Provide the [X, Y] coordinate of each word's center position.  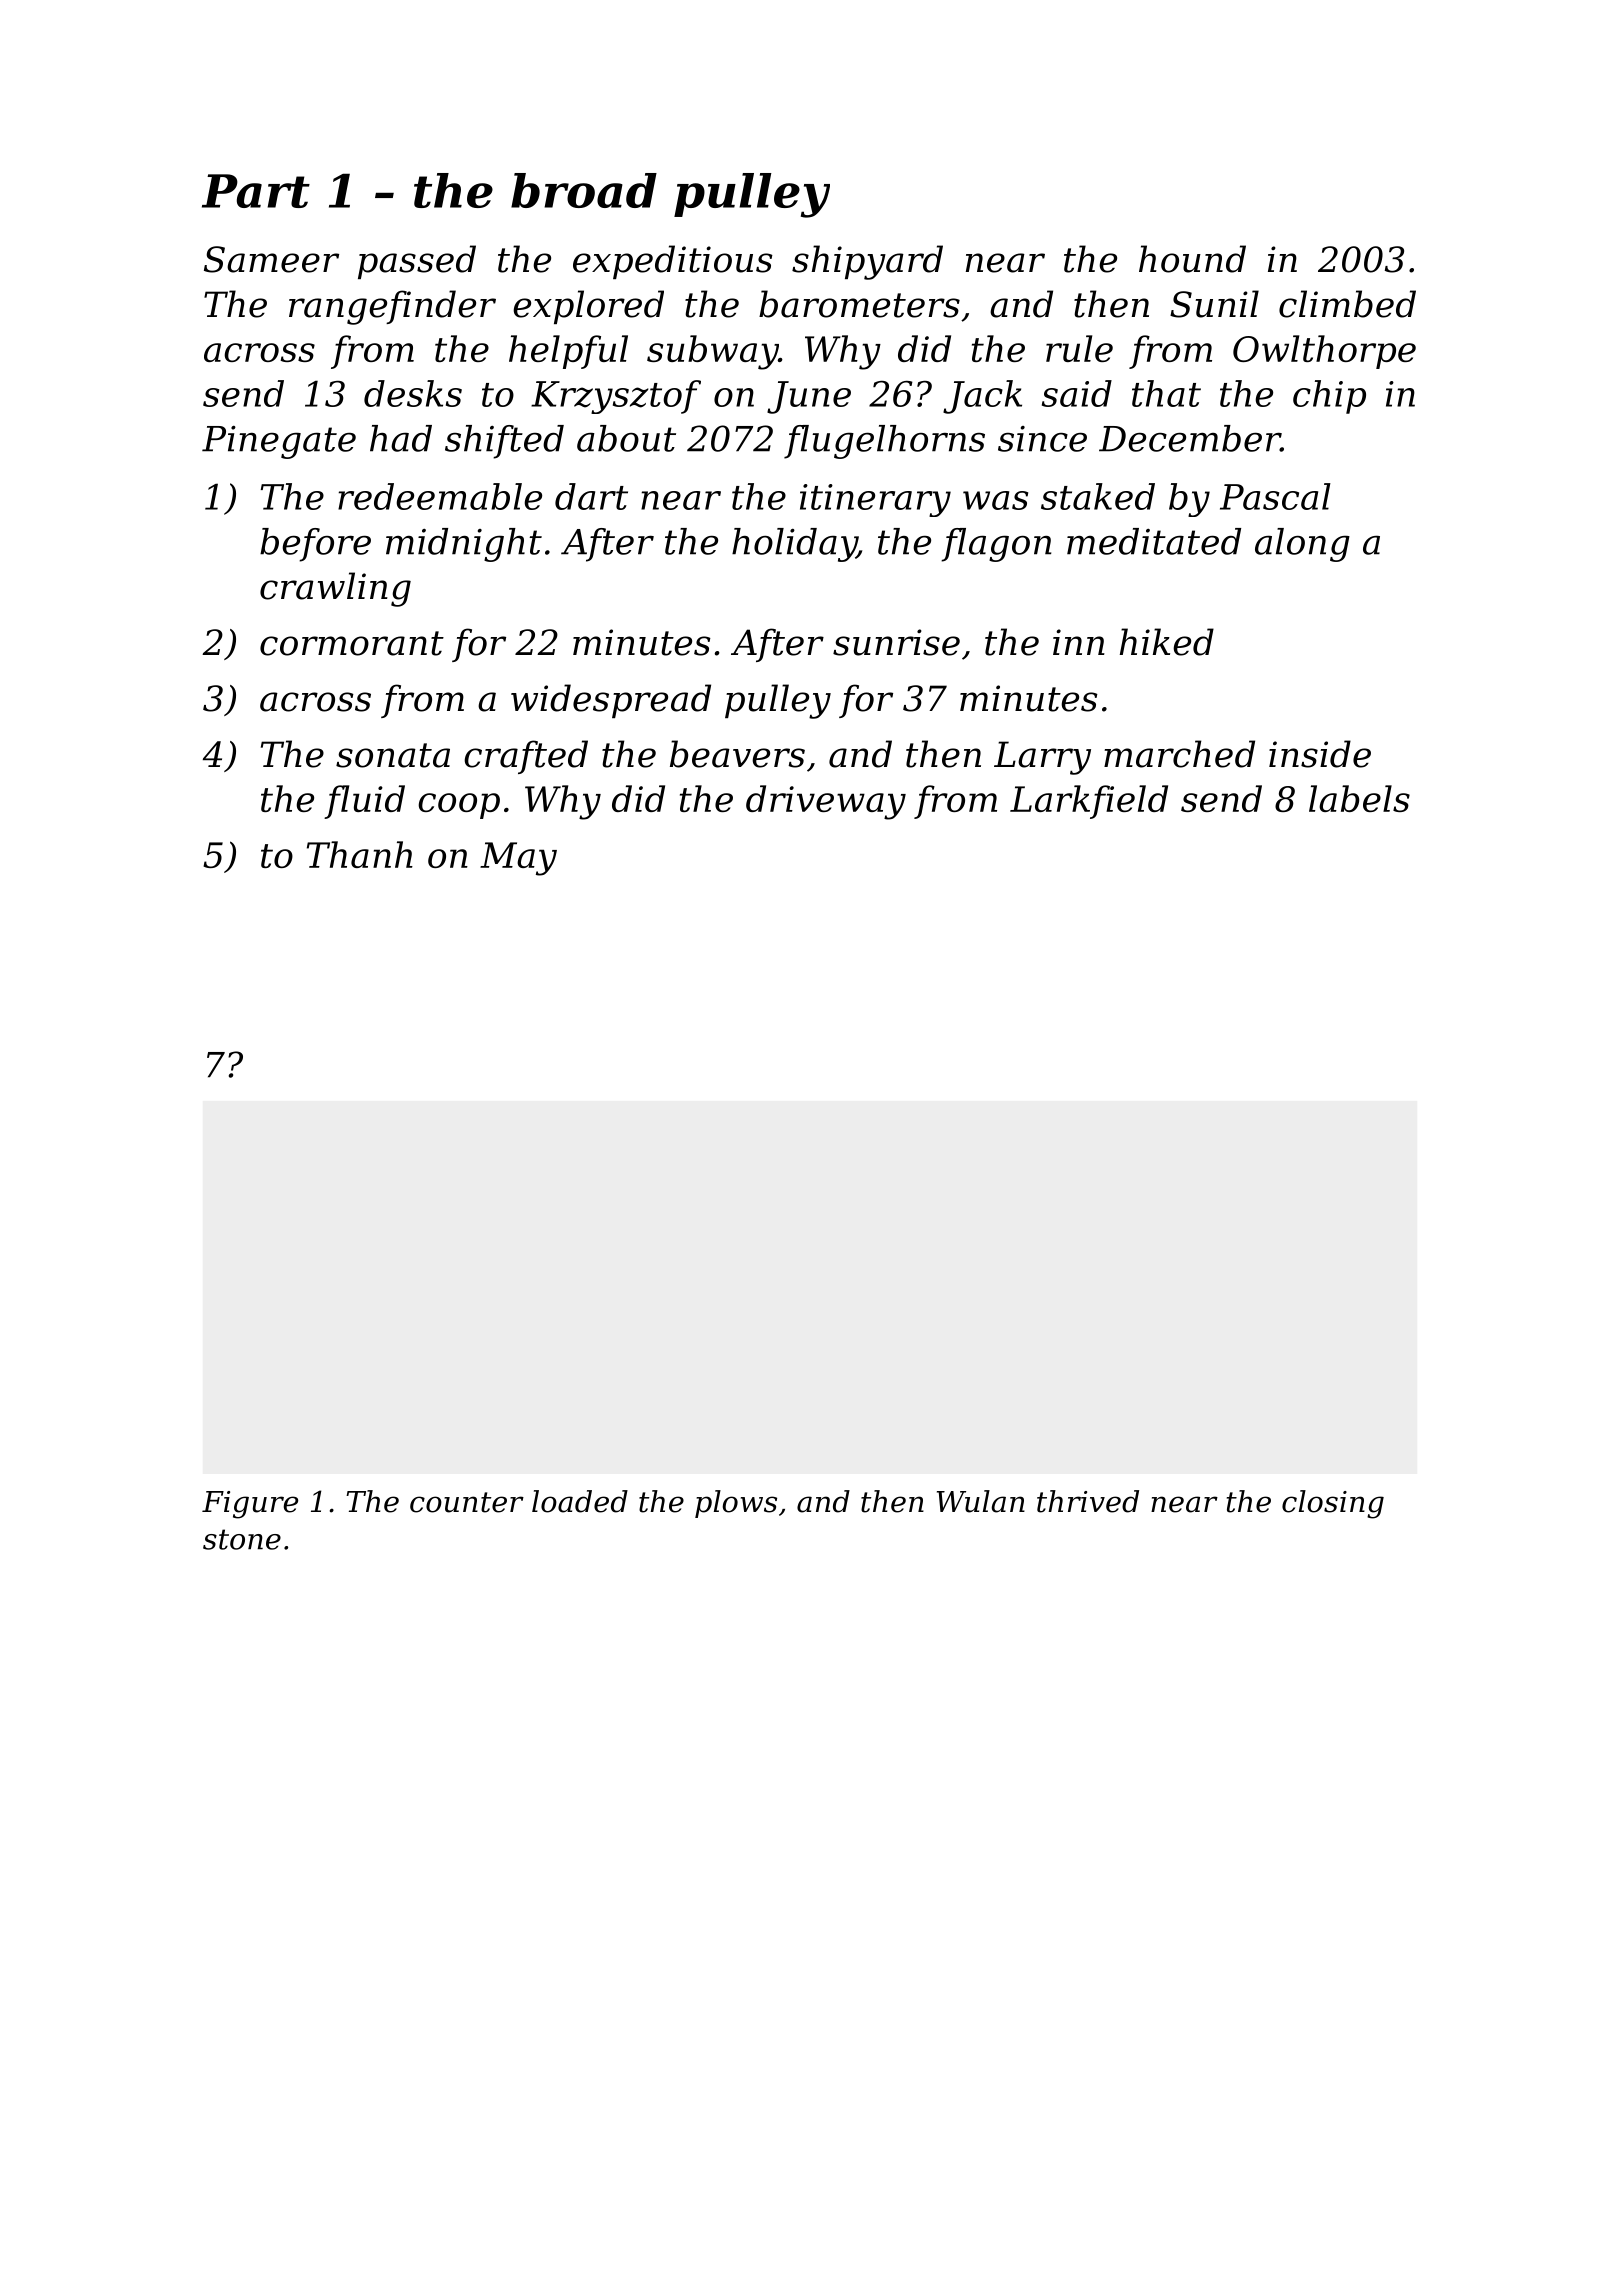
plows [736, 1504]
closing [1333, 1504]
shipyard [867, 262]
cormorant [352, 643]
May [518, 859]
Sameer [271, 259]
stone [242, 1539]
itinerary [875, 500]
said [1077, 393]
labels [1359, 798]
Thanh [360, 854]
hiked [1167, 642]
